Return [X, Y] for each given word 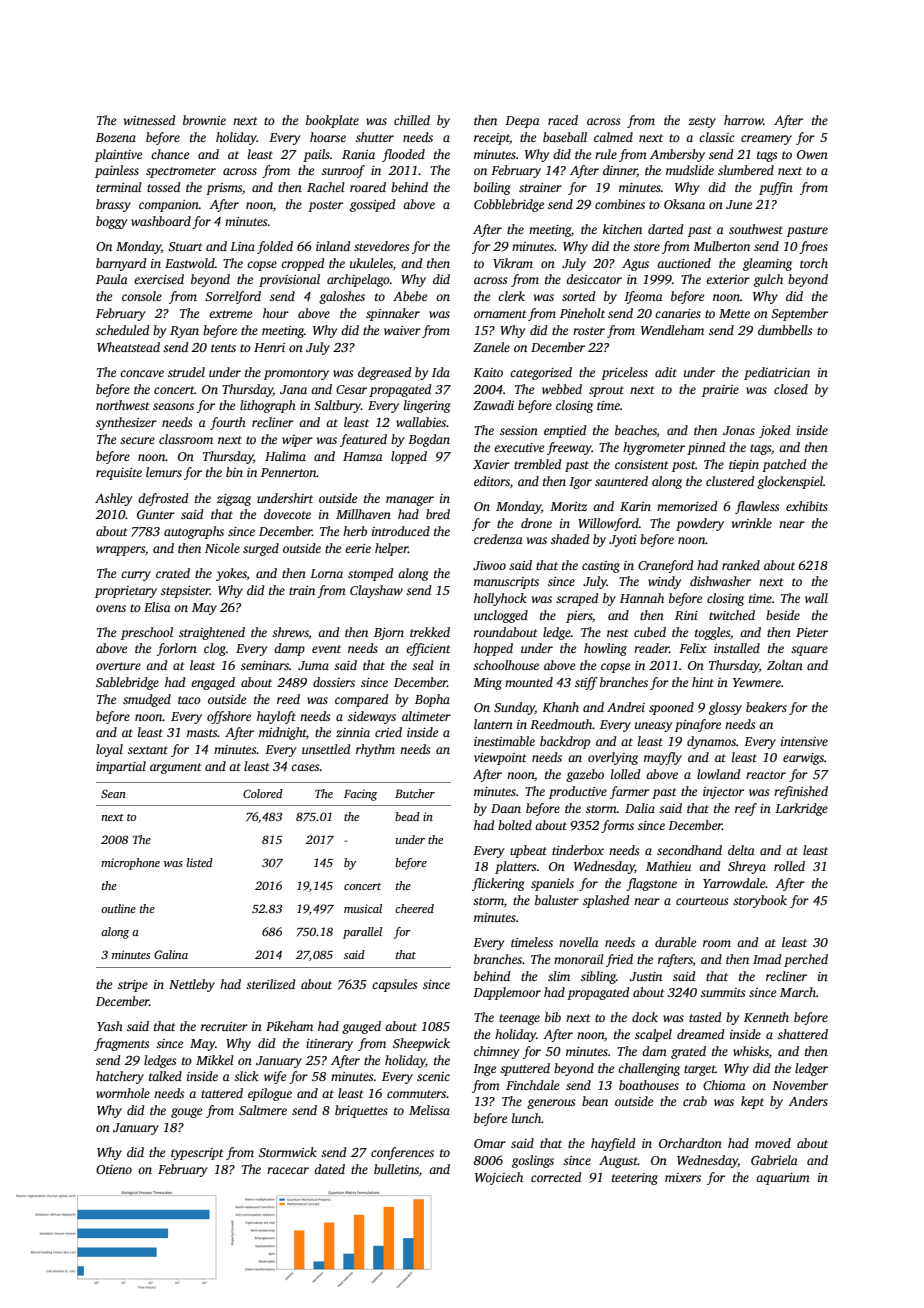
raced [563, 120]
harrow [743, 120]
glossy [725, 708]
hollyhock [500, 599]
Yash [110, 1026]
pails [316, 155]
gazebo [585, 775]
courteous [702, 901]
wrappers [120, 551]
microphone [130, 864]
